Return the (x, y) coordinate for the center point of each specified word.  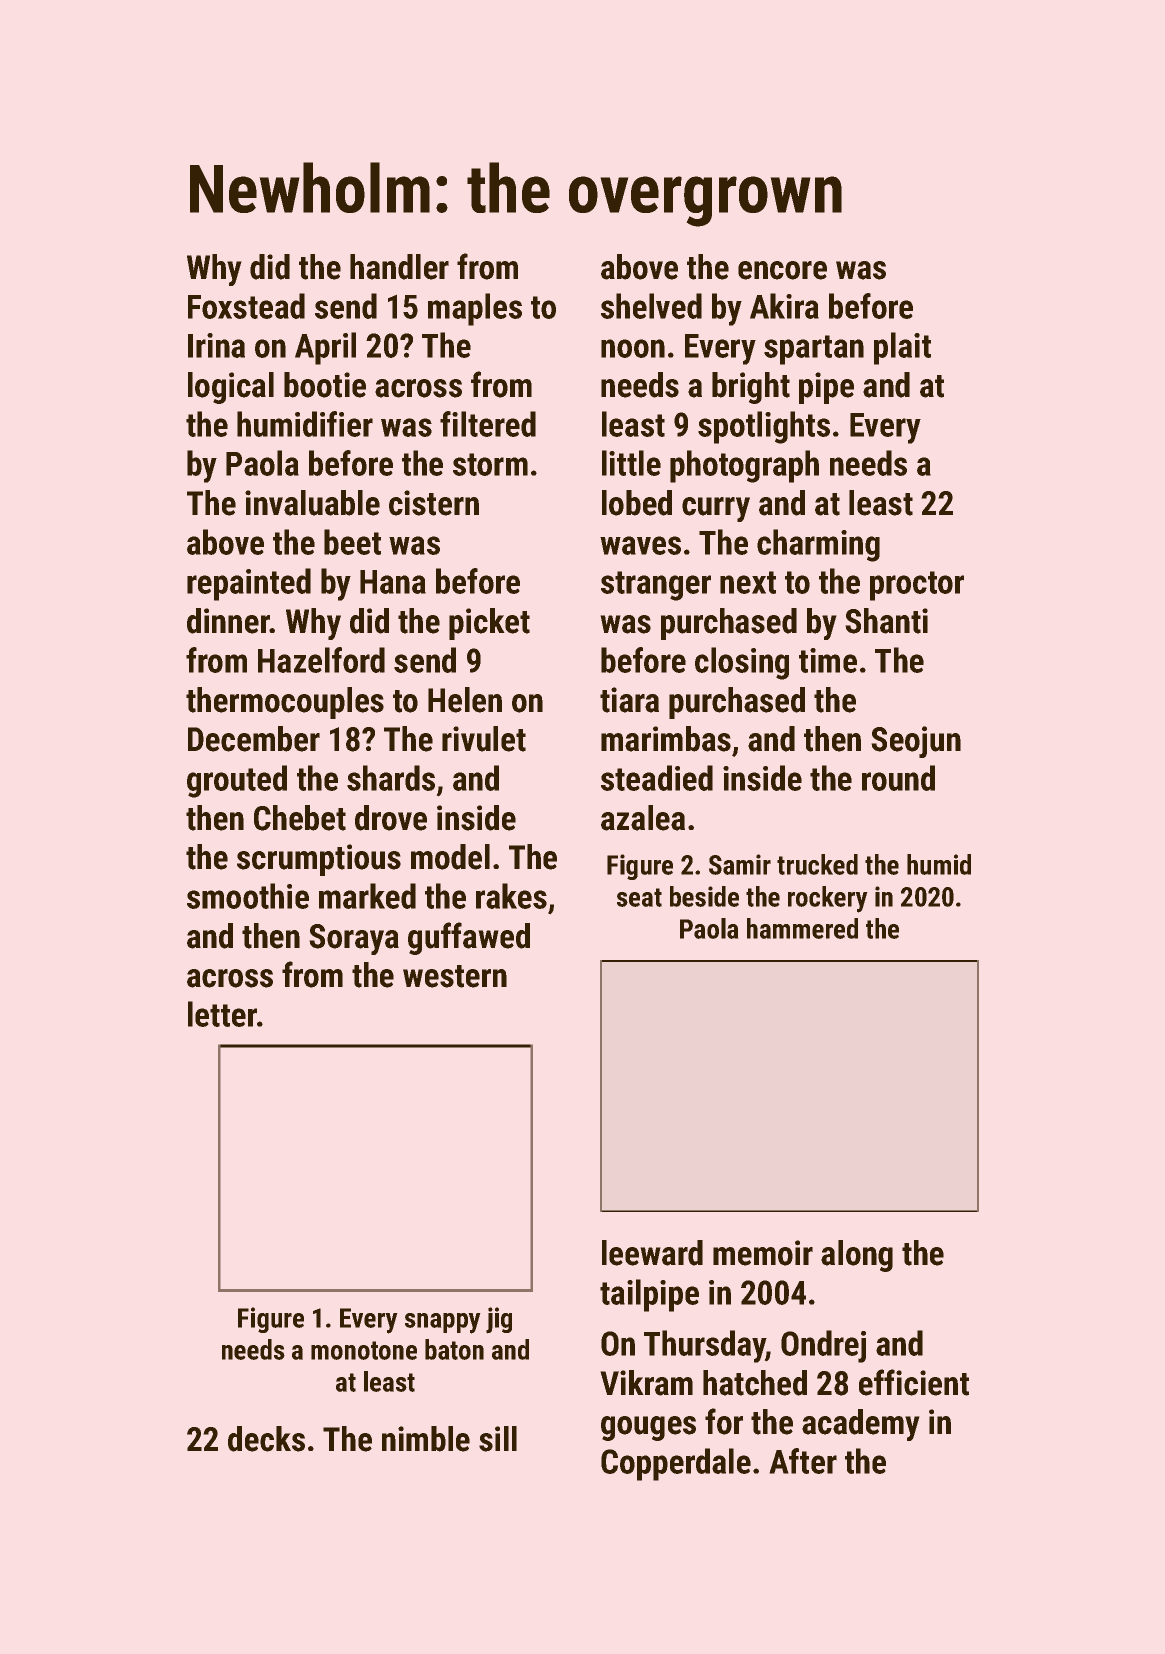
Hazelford (321, 660)
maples (475, 309)
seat (639, 897)
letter (222, 1014)
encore (782, 270)
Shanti (887, 621)
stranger (656, 586)
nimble (426, 1439)
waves (640, 545)
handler (399, 267)
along (857, 1256)
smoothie (248, 896)
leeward (652, 1253)
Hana (393, 582)
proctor (917, 586)
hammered (802, 928)
